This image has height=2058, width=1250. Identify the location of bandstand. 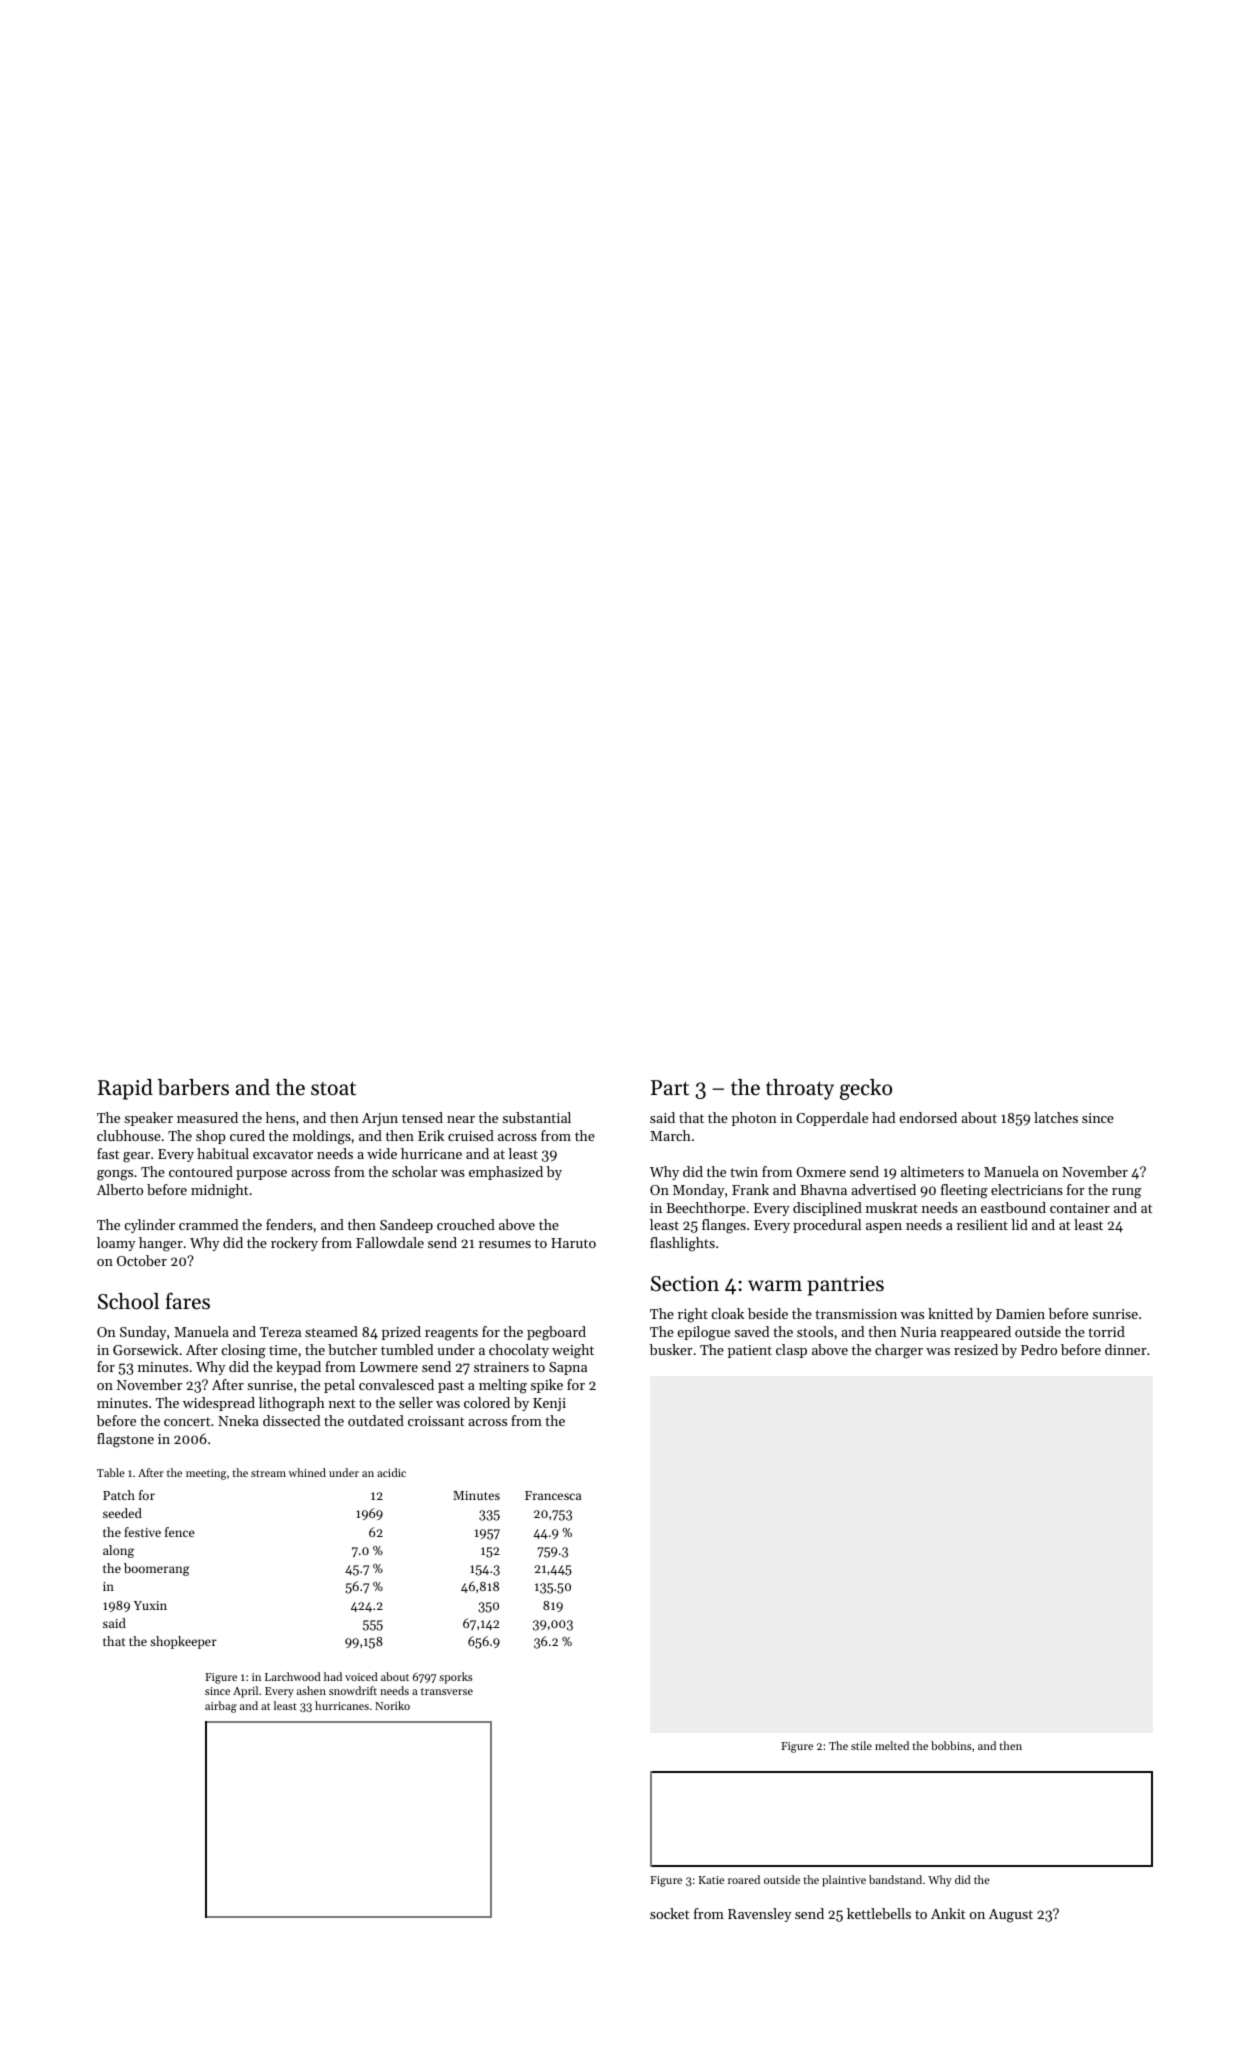
(895, 1879).
